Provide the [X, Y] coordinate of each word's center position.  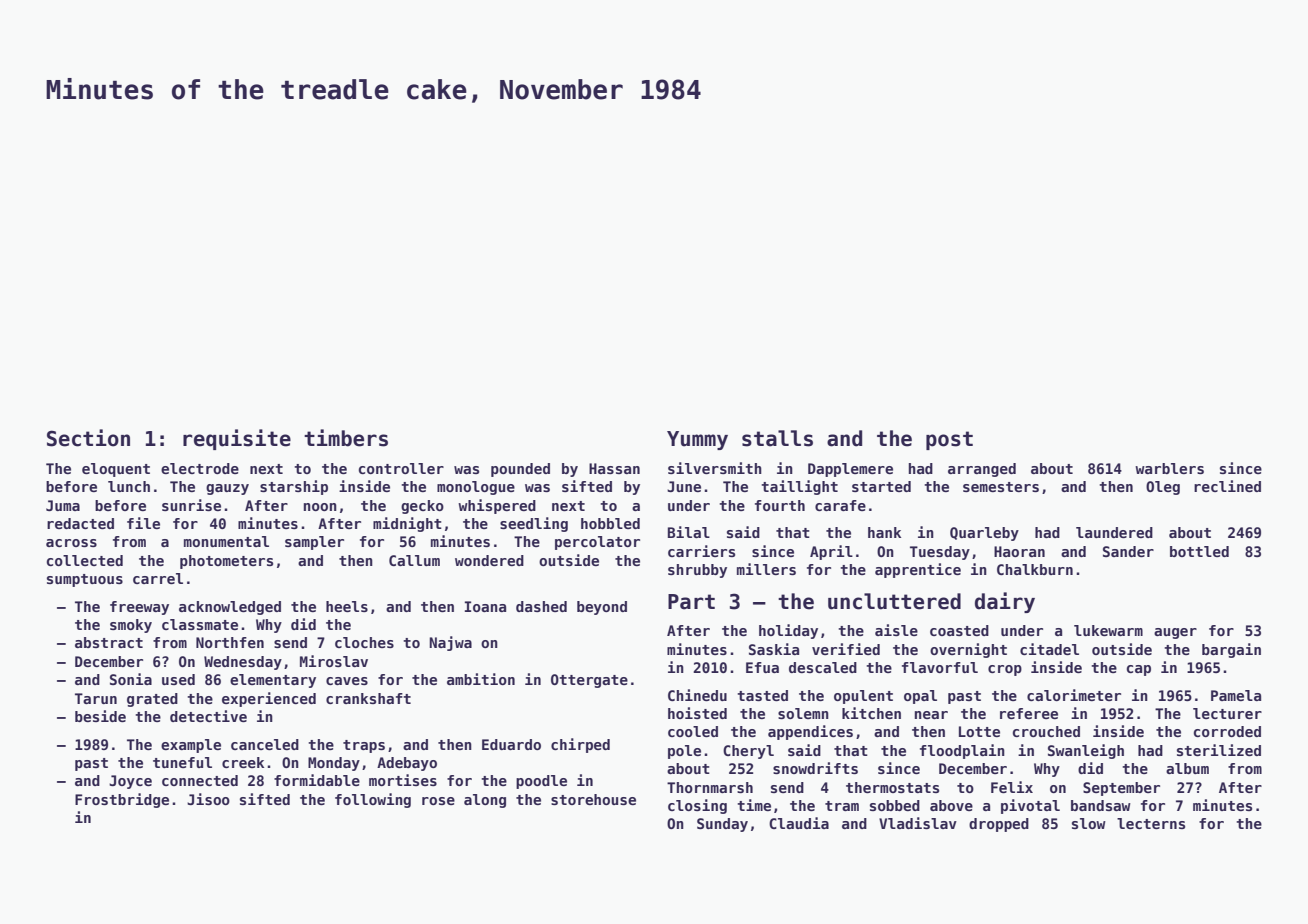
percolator [597, 543]
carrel [158, 578]
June [684, 486]
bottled [1199, 551]
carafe [840, 505]
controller [401, 468]
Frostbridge [122, 800]
